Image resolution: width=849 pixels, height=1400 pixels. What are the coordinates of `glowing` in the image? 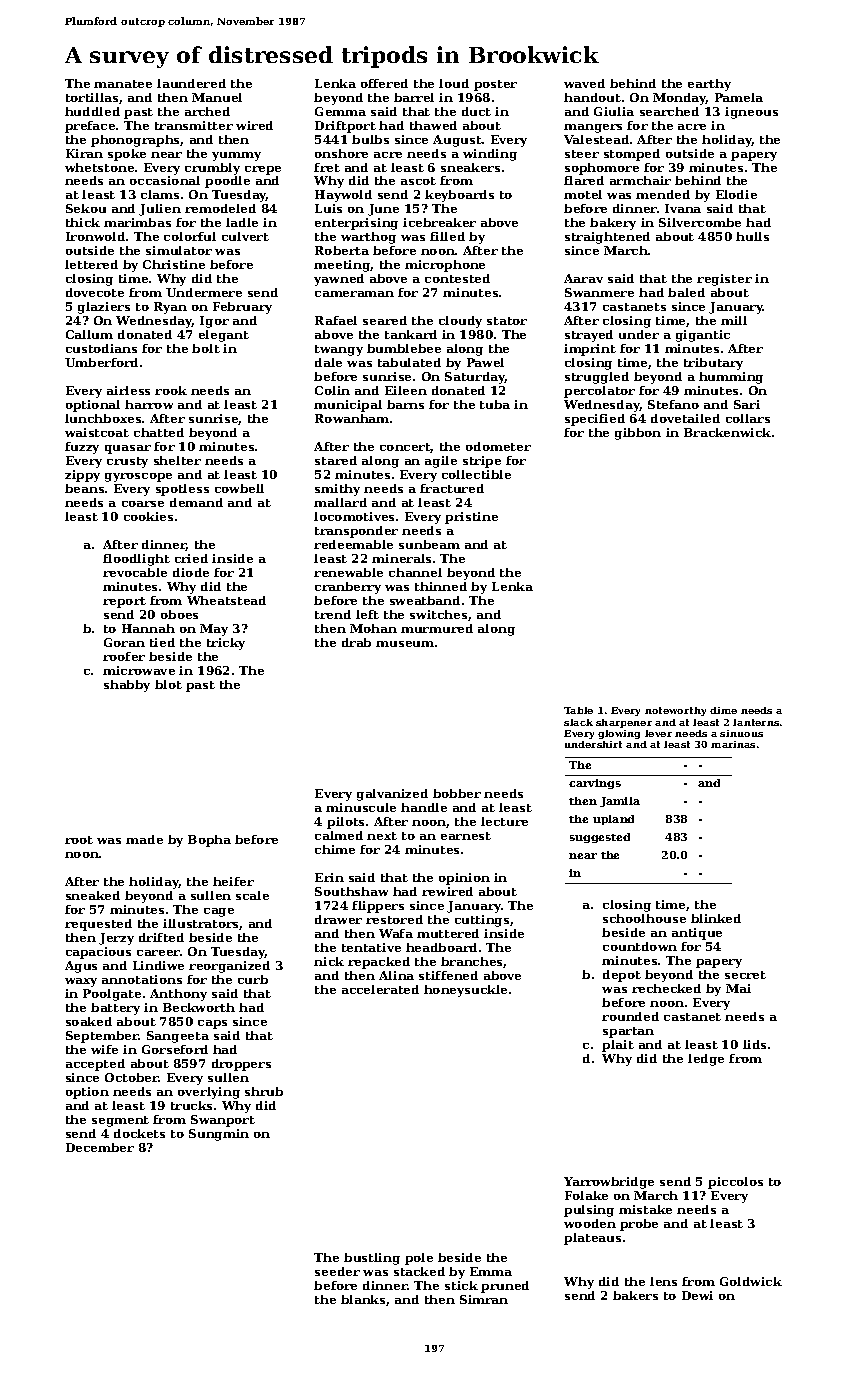 It's located at (619, 734).
